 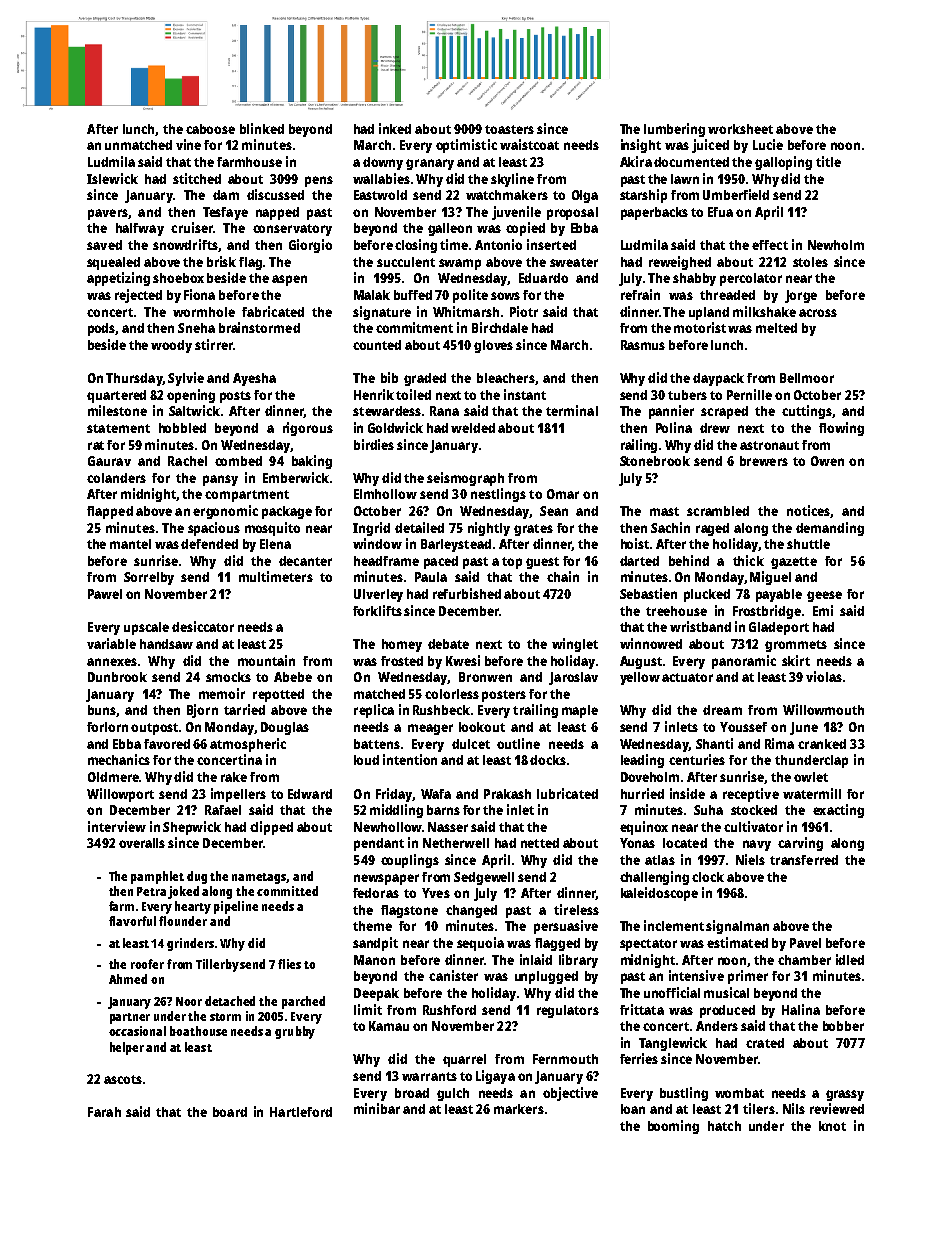 What do you see at coordinates (718, 511) in the page?
I see `scrambled` at bounding box center [718, 511].
